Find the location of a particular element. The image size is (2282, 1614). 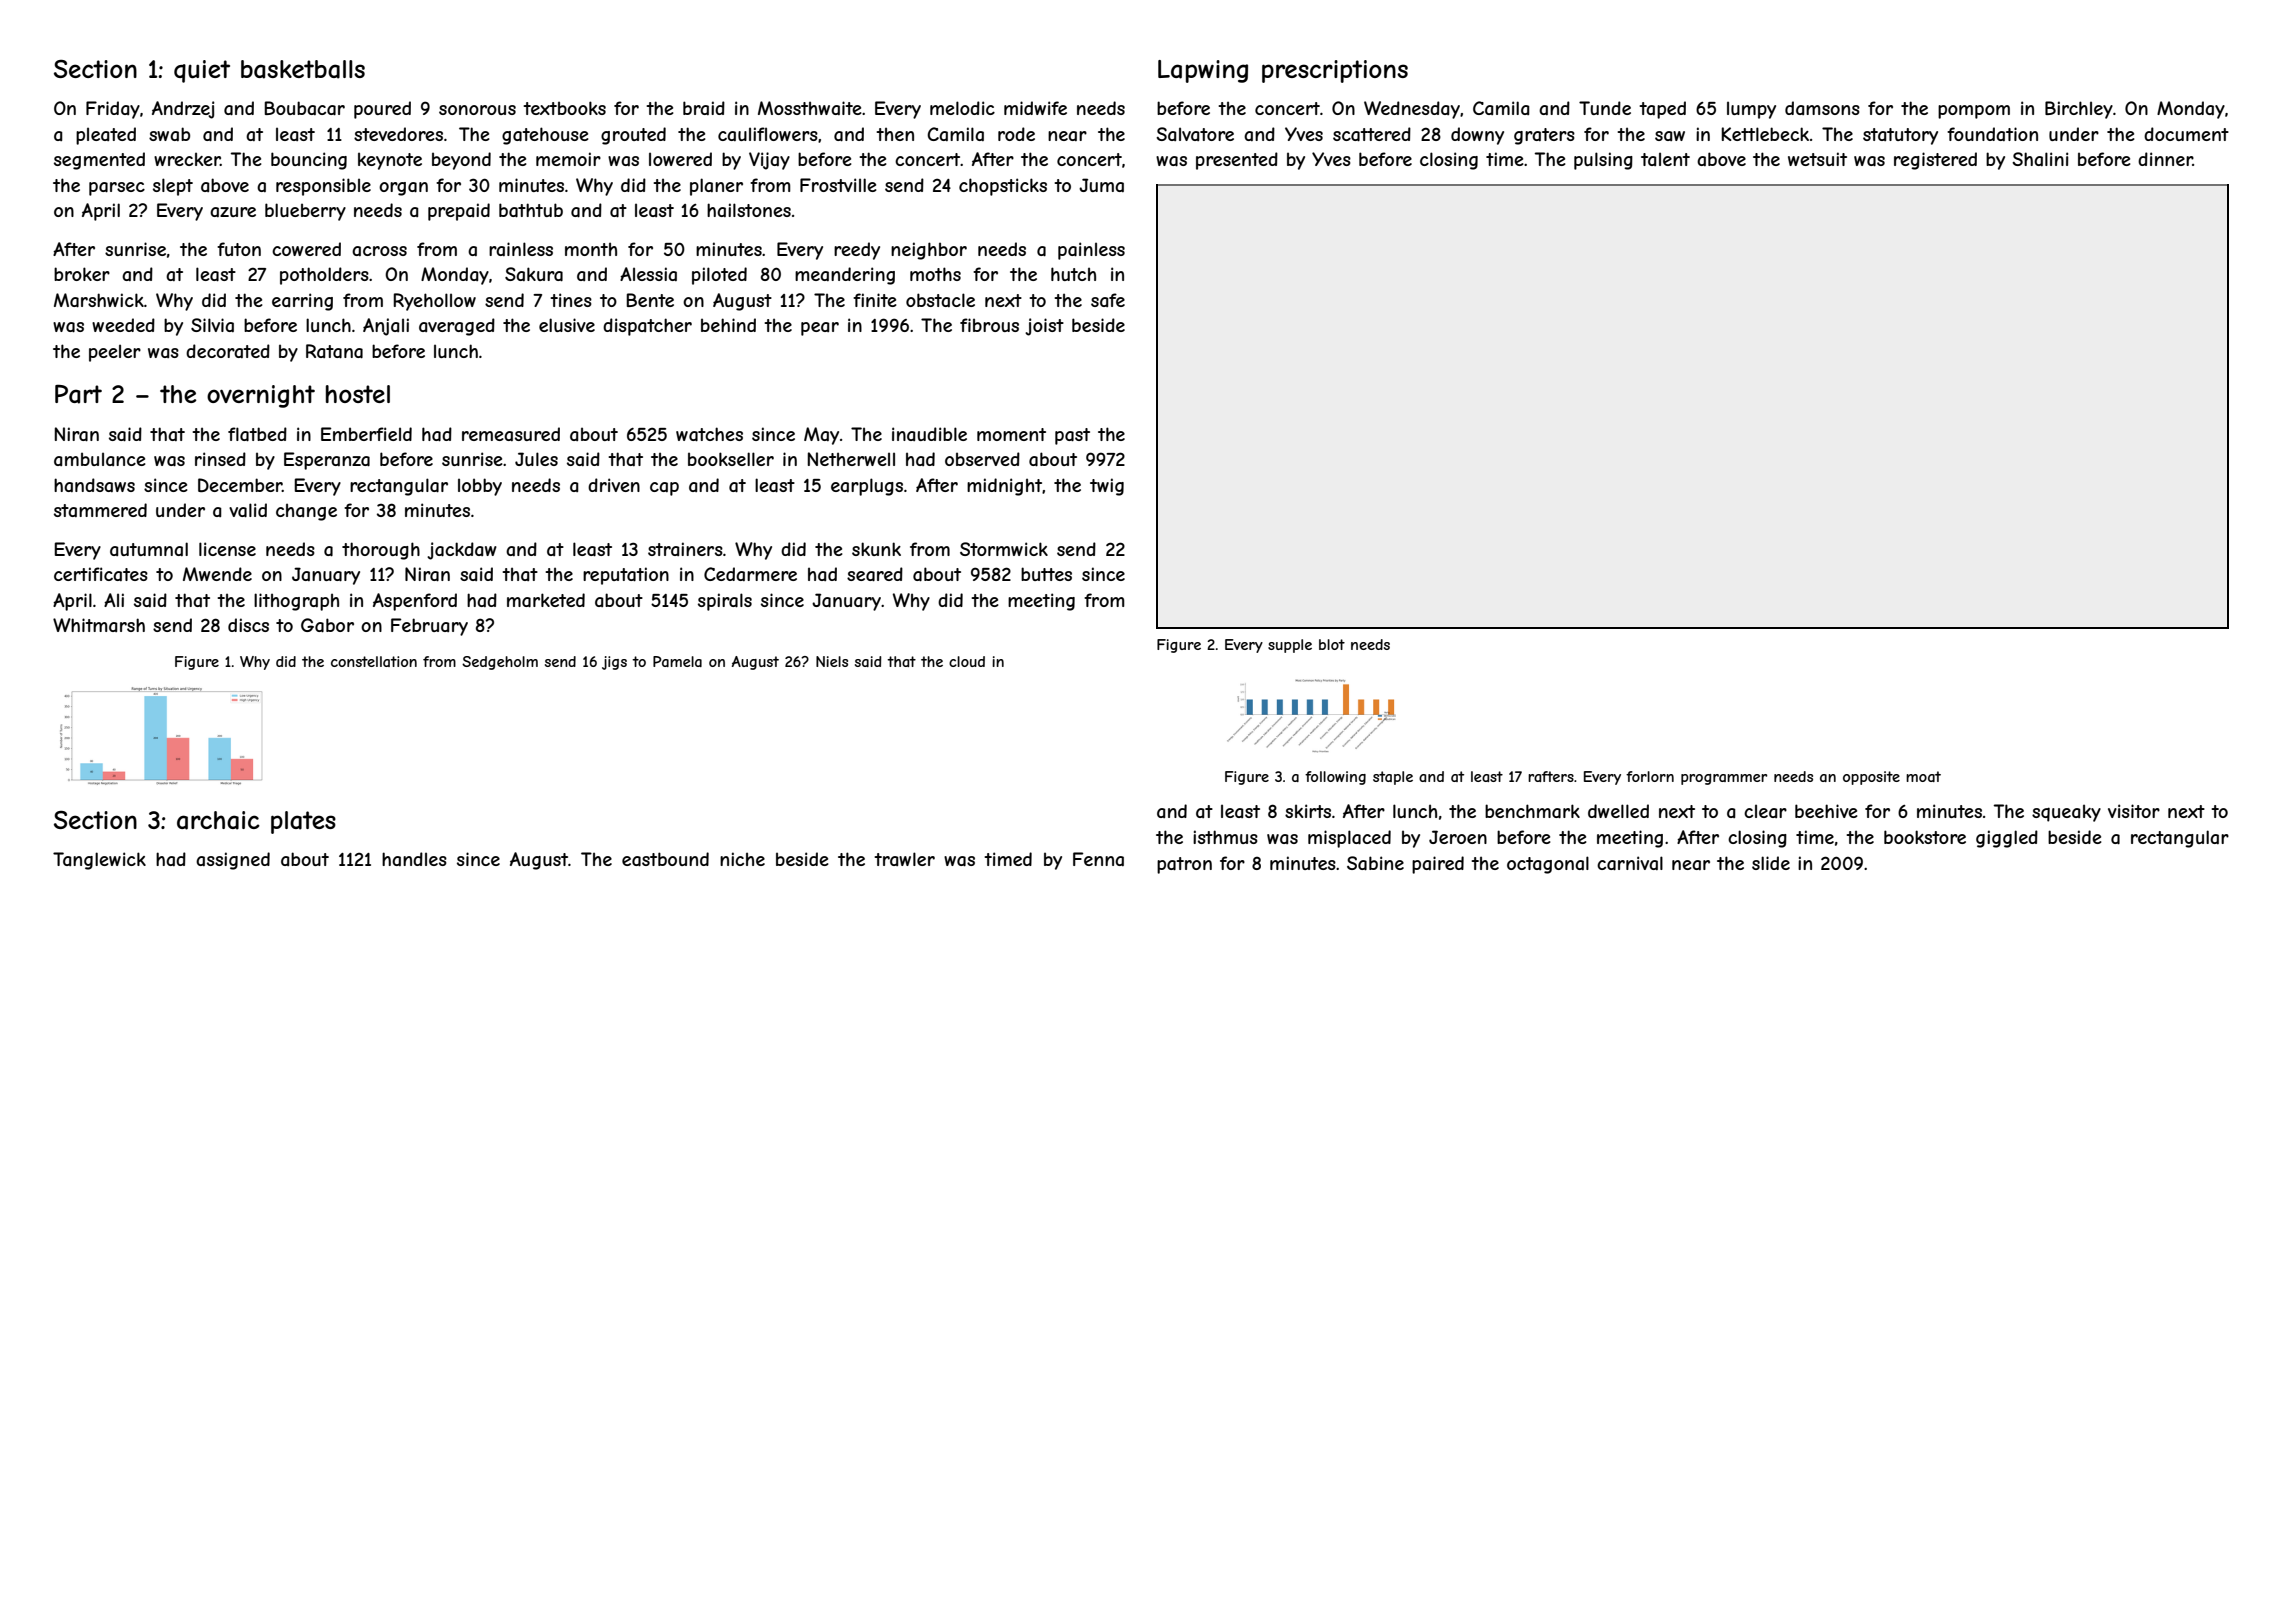

moment is located at coordinates (1011, 434).
